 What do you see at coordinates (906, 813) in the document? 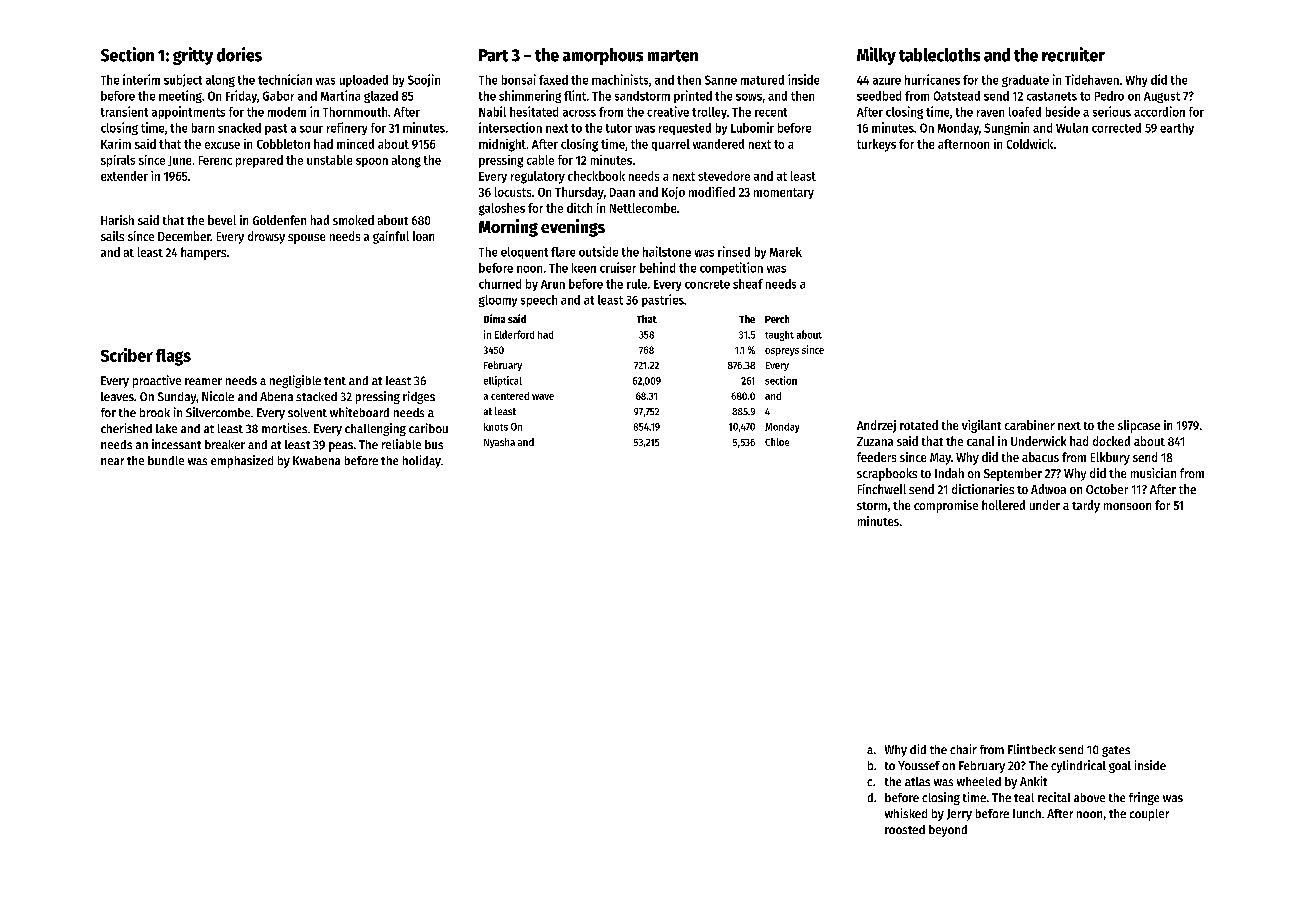
I see `whisked` at bounding box center [906, 813].
